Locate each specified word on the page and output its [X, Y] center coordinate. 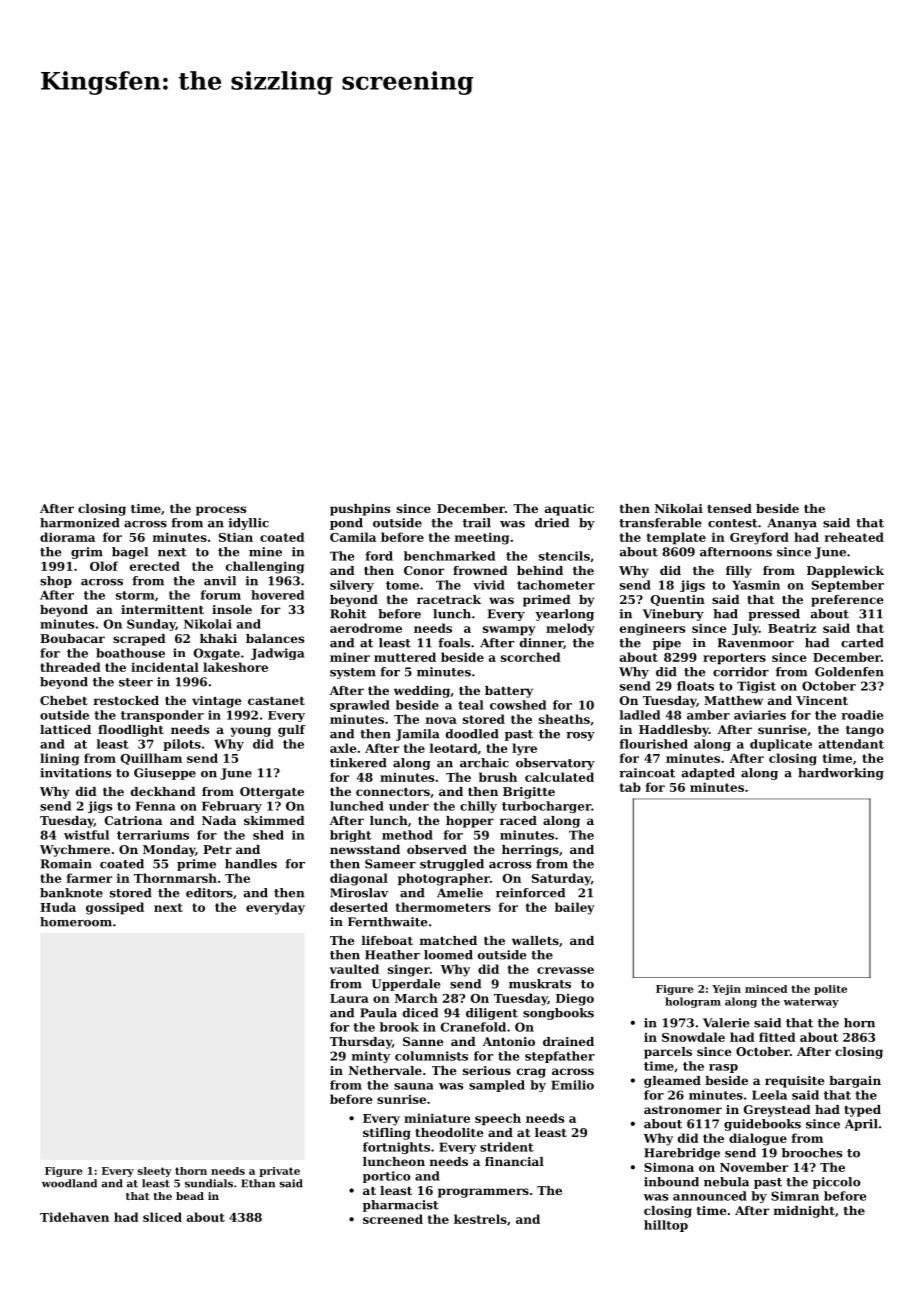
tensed [729, 508]
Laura [349, 998]
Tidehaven [74, 1217]
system [353, 673]
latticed [65, 729]
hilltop [666, 1226]
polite [830, 990]
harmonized [80, 523]
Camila [353, 537]
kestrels [480, 1219]
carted [862, 643]
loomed [448, 955]
